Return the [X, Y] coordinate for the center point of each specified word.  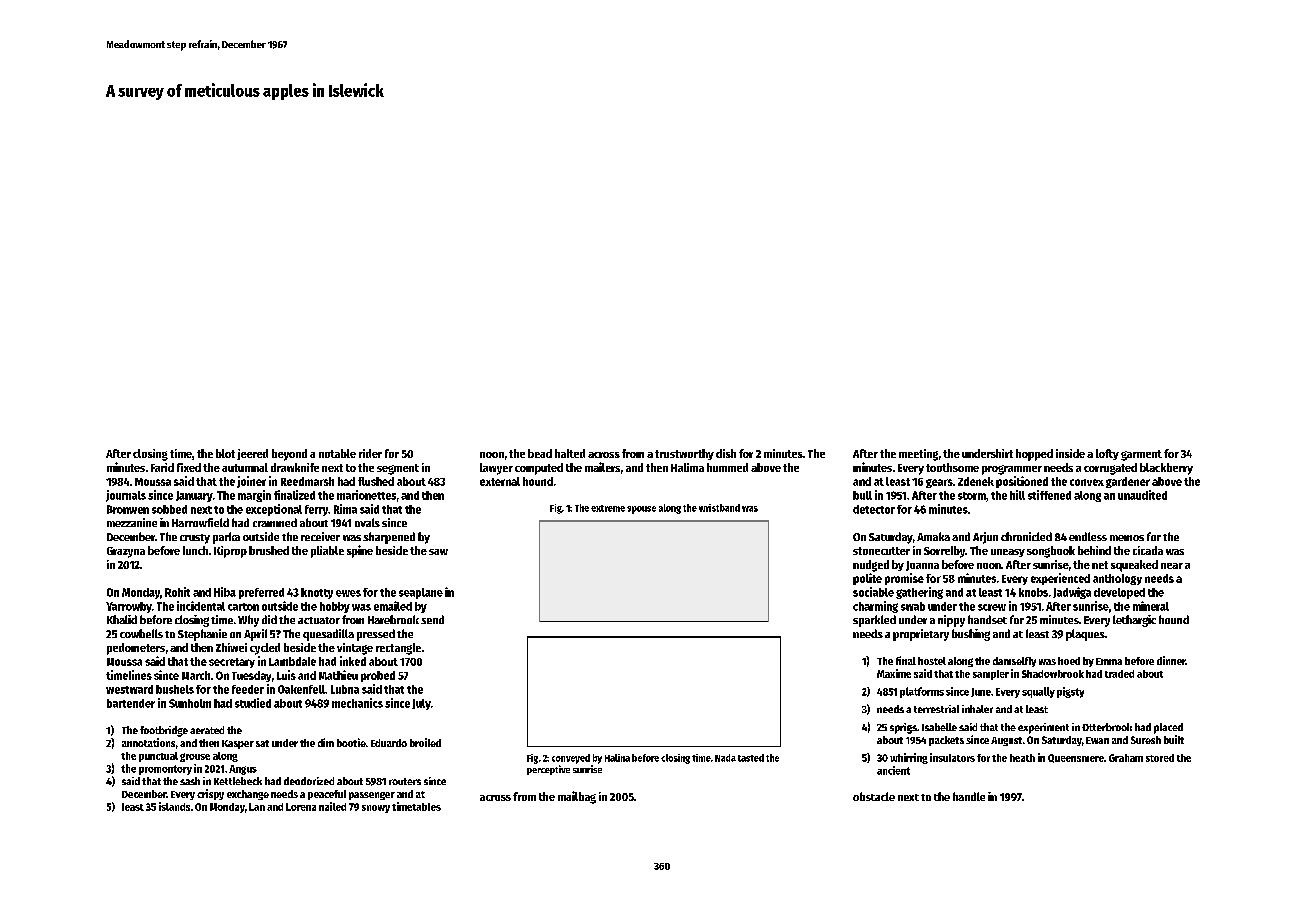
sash [190, 781]
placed [1168, 728]
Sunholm [190, 703]
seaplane [421, 593]
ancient [893, 770]
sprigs [903, 728]
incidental [201, 606]
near [1172, 566]
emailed [393, 606]
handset [987, 619]
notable [337, 453]
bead [540, 453]
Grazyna [126, 552]
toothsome [952, 467]
